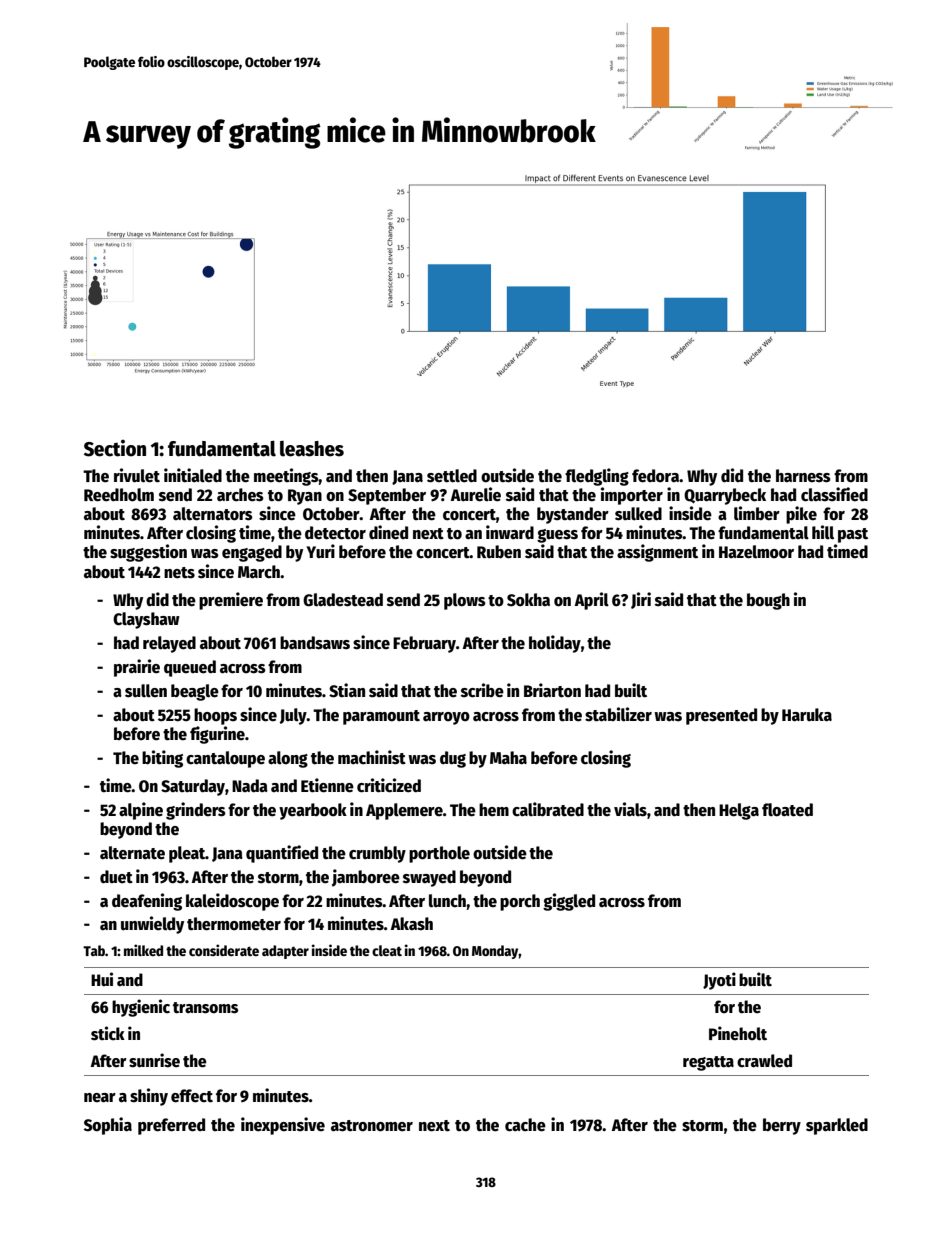 The image size is (952, 1233). I want to click on Hazelmoor, so click(756, 552).
